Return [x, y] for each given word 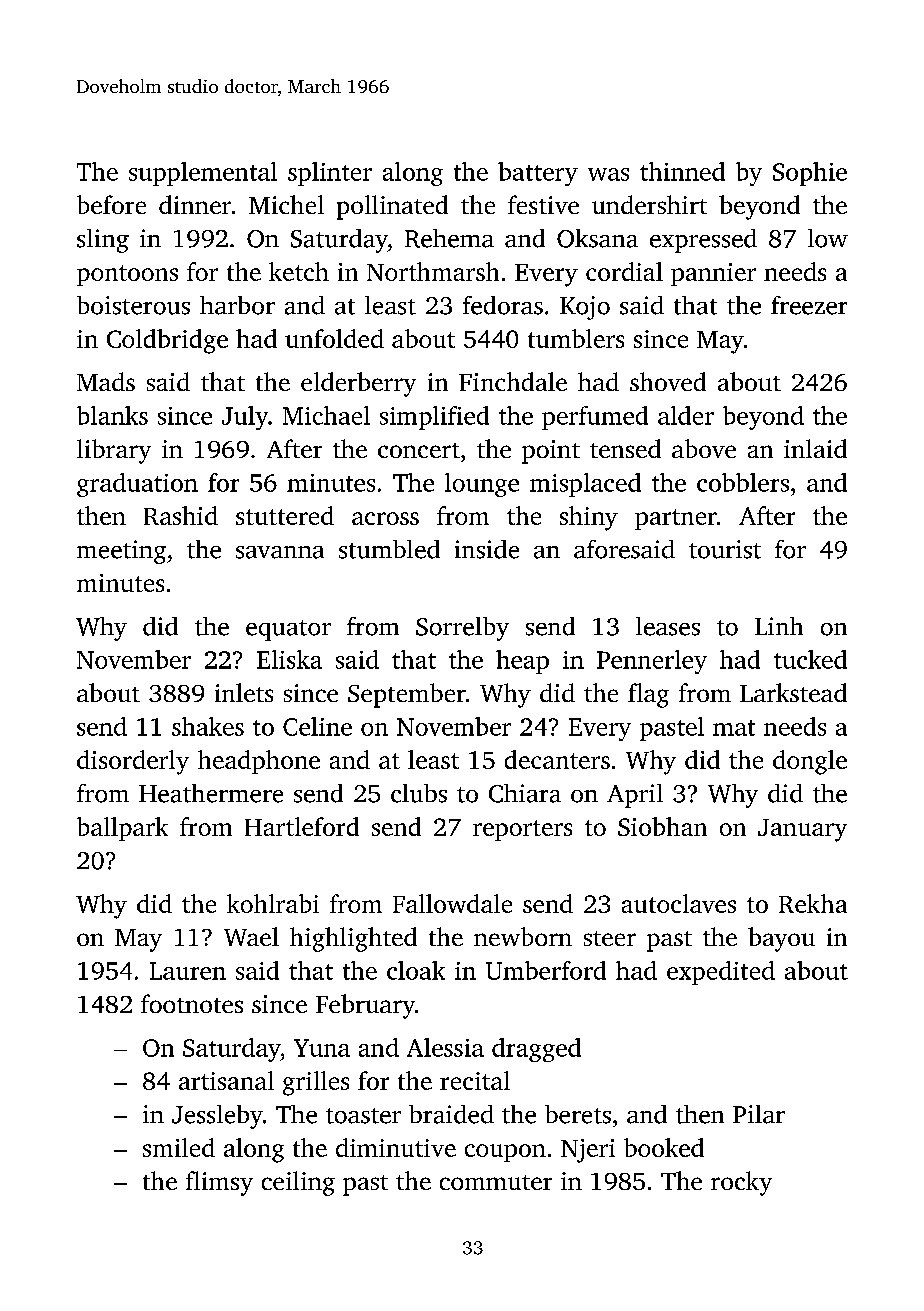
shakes [208, 726]
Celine [317, 726]
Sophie [810, 174]
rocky [741, 1183]
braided [451, 1114]
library [114, 451]
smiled [179, 1147]
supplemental [203, 174]
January [802, 830]
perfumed [595, 418]
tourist [725, 549]
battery [538, 174]
